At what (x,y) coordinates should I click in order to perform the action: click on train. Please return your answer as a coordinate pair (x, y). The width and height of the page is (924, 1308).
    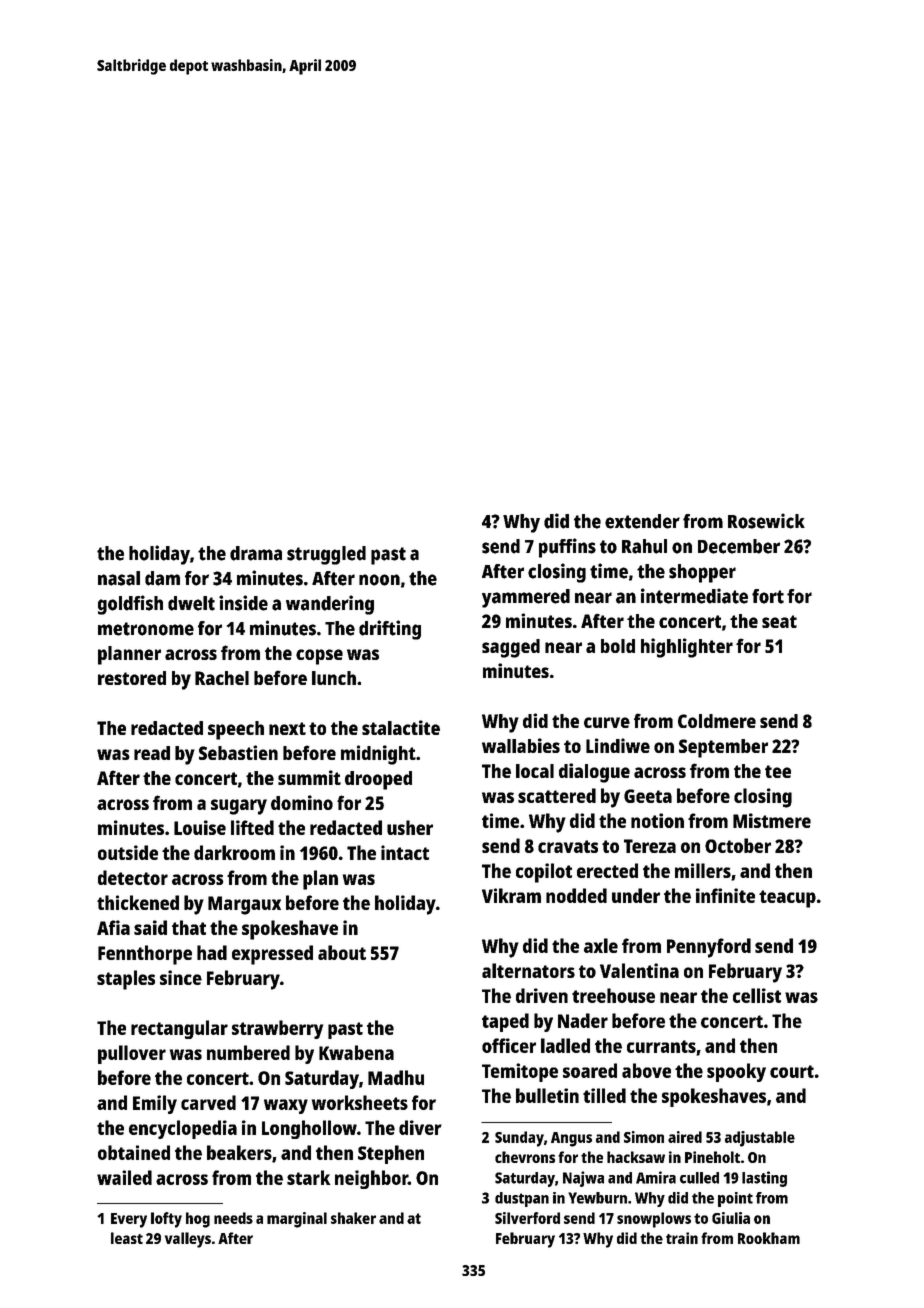
    Looking at the image, I should click on (682, 1238).
